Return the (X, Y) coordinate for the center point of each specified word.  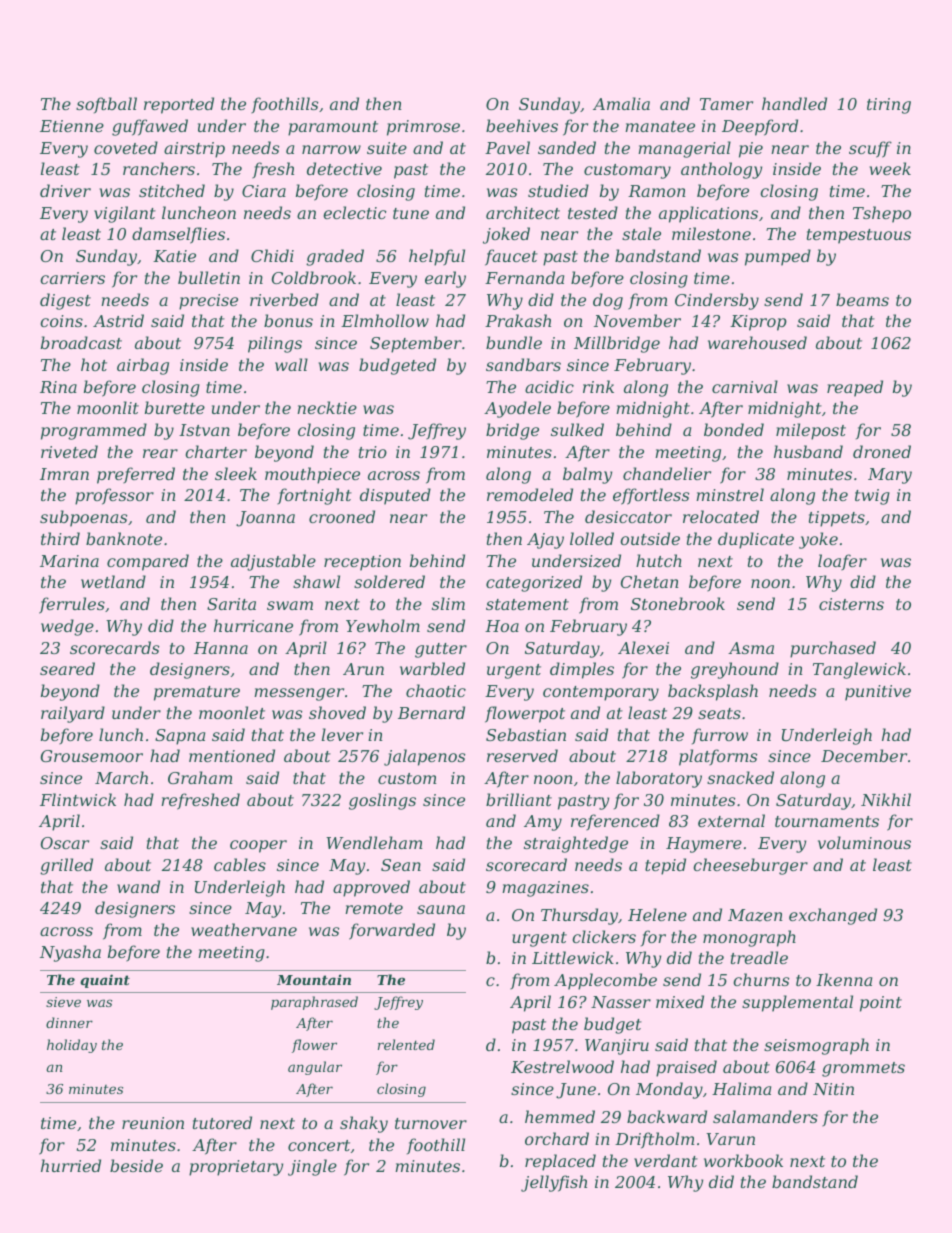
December (864, 755)
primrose (423, 128)
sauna (441, 909)
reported (179, 105)
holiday (72, 1046)
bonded (734, 429)
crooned (342, 516)
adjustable (273, 562)
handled (794, 103)
